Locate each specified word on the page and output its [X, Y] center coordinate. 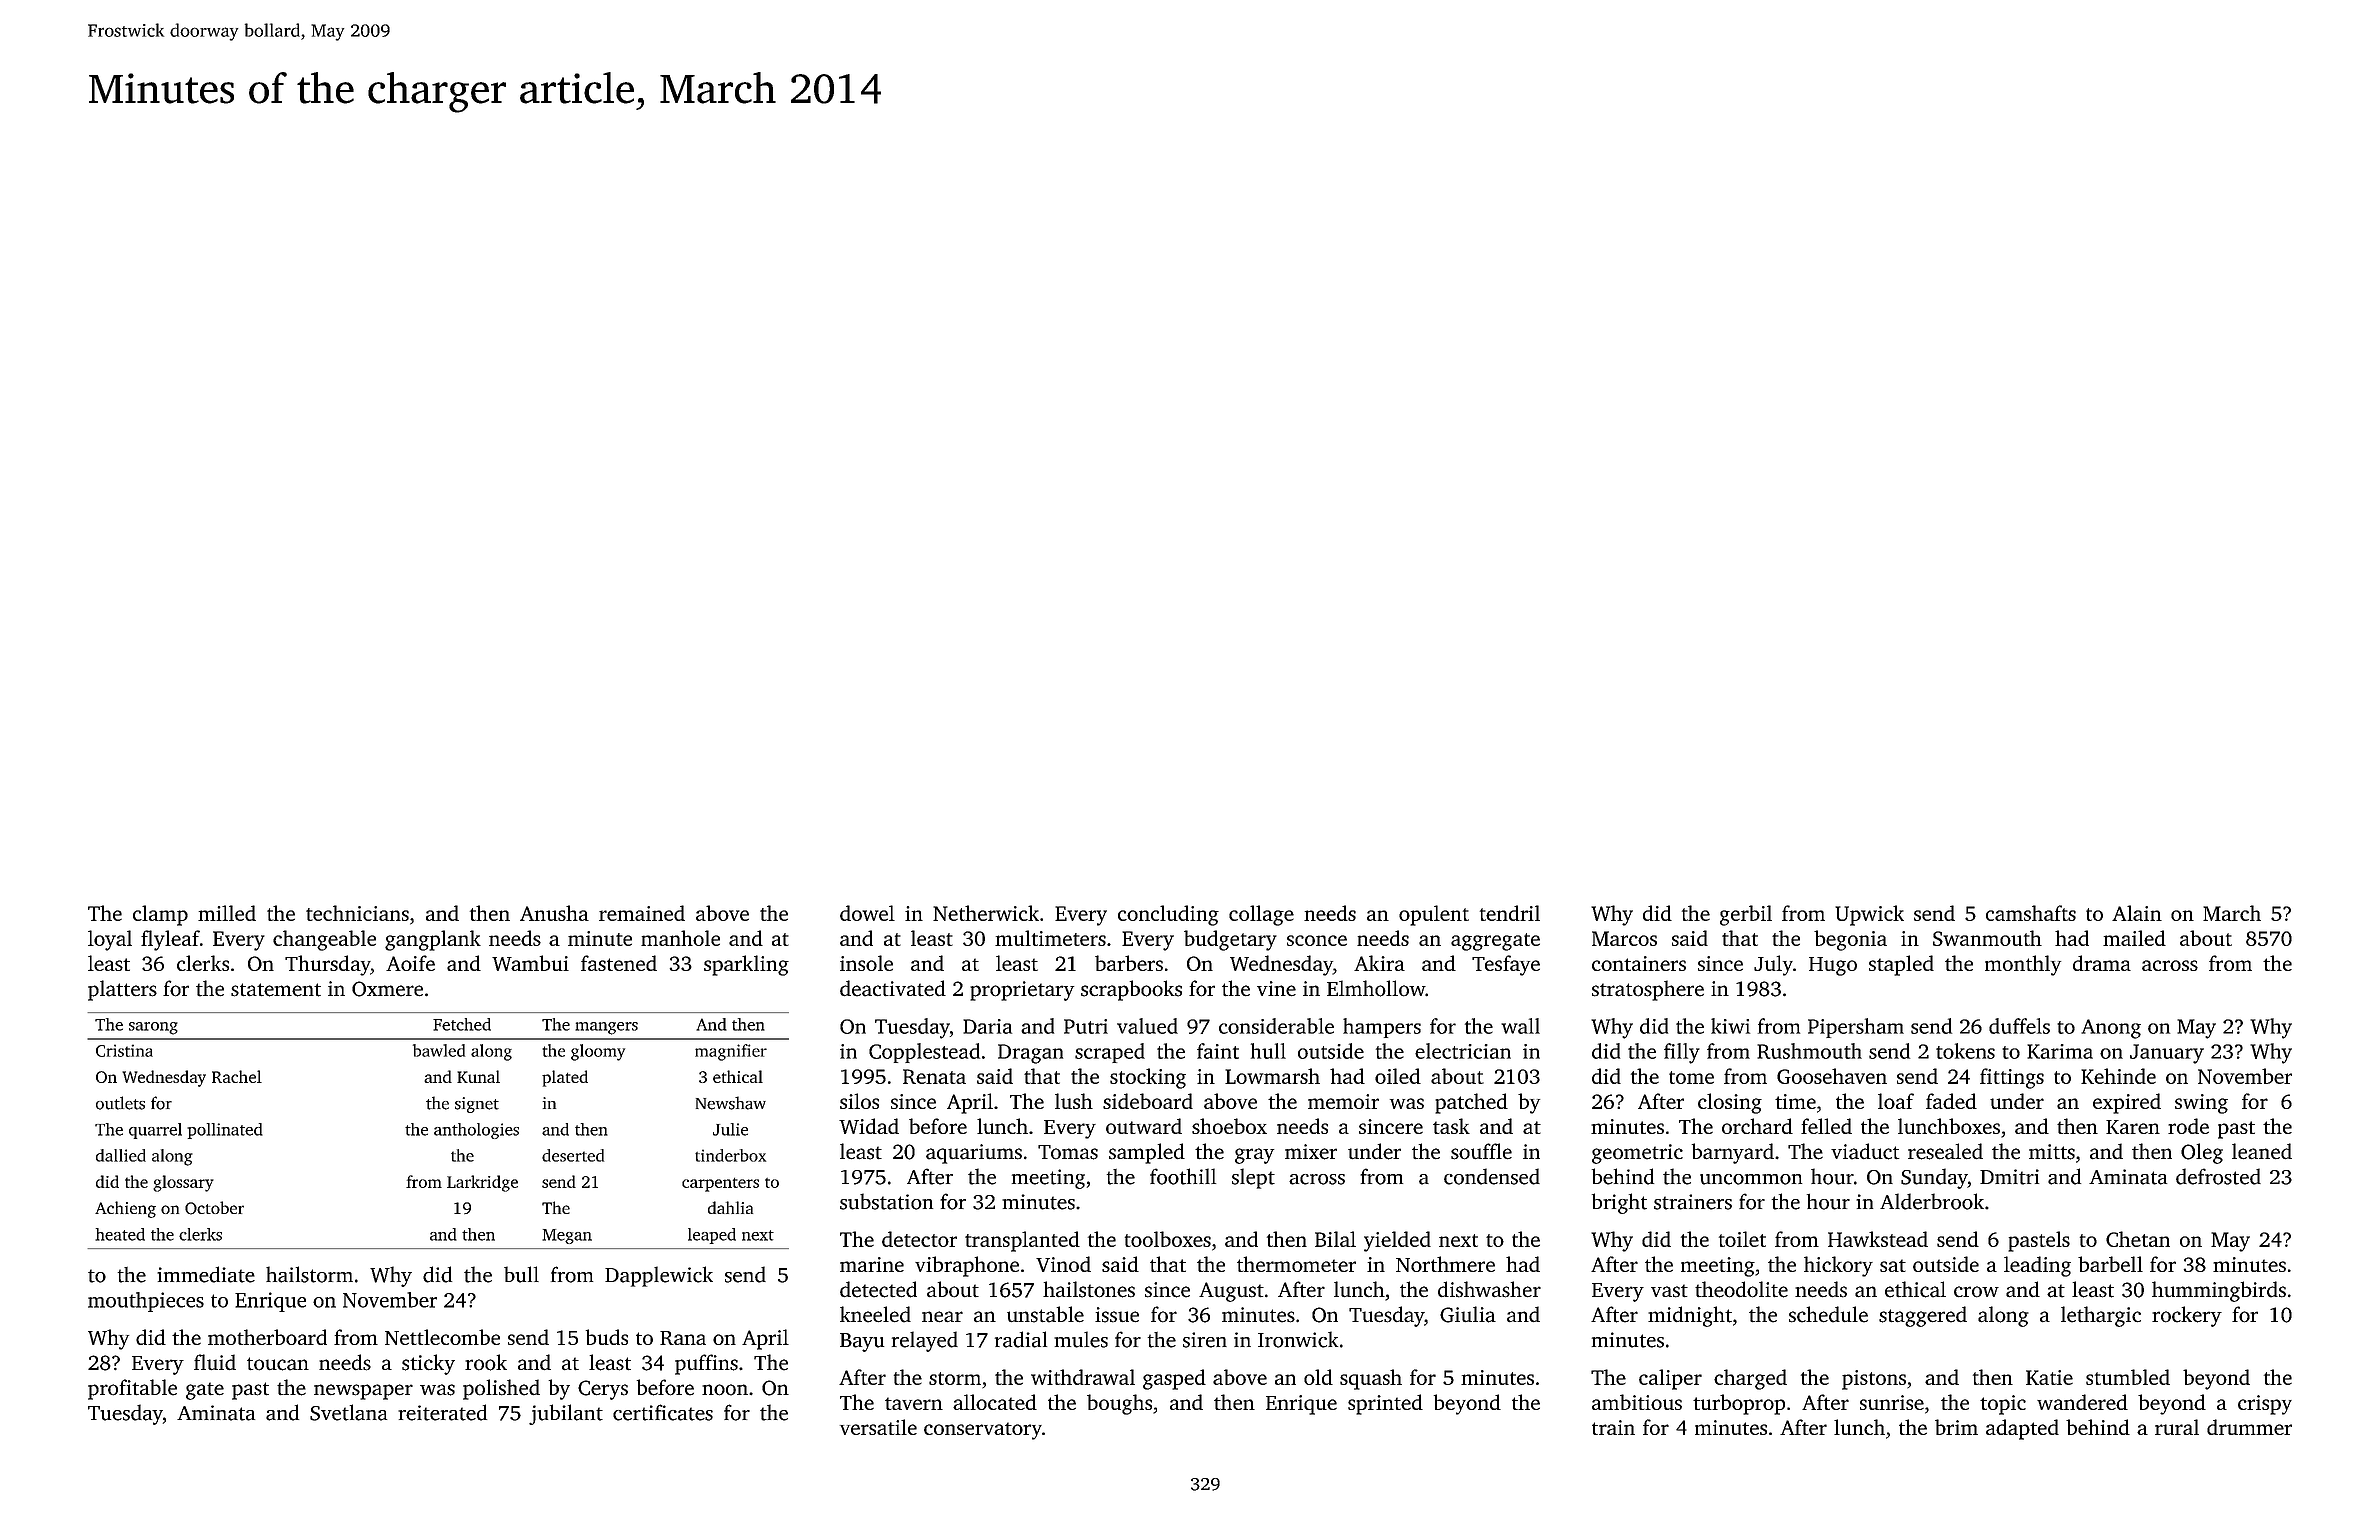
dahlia [730, 1207]
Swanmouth [1987, 938]
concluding [1168, 915]
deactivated [893, 988]
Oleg [2202, 1153]
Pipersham [1856, 1028]
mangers [606, 1028]
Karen [2133, 1127]
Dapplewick [659, 1276]
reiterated [442, 1412]
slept [1253, 1178]
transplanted [1022, 1241]
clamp [160, 915]
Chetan [2138, 1239]
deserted [573, 1155]
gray [1254, 1156]
